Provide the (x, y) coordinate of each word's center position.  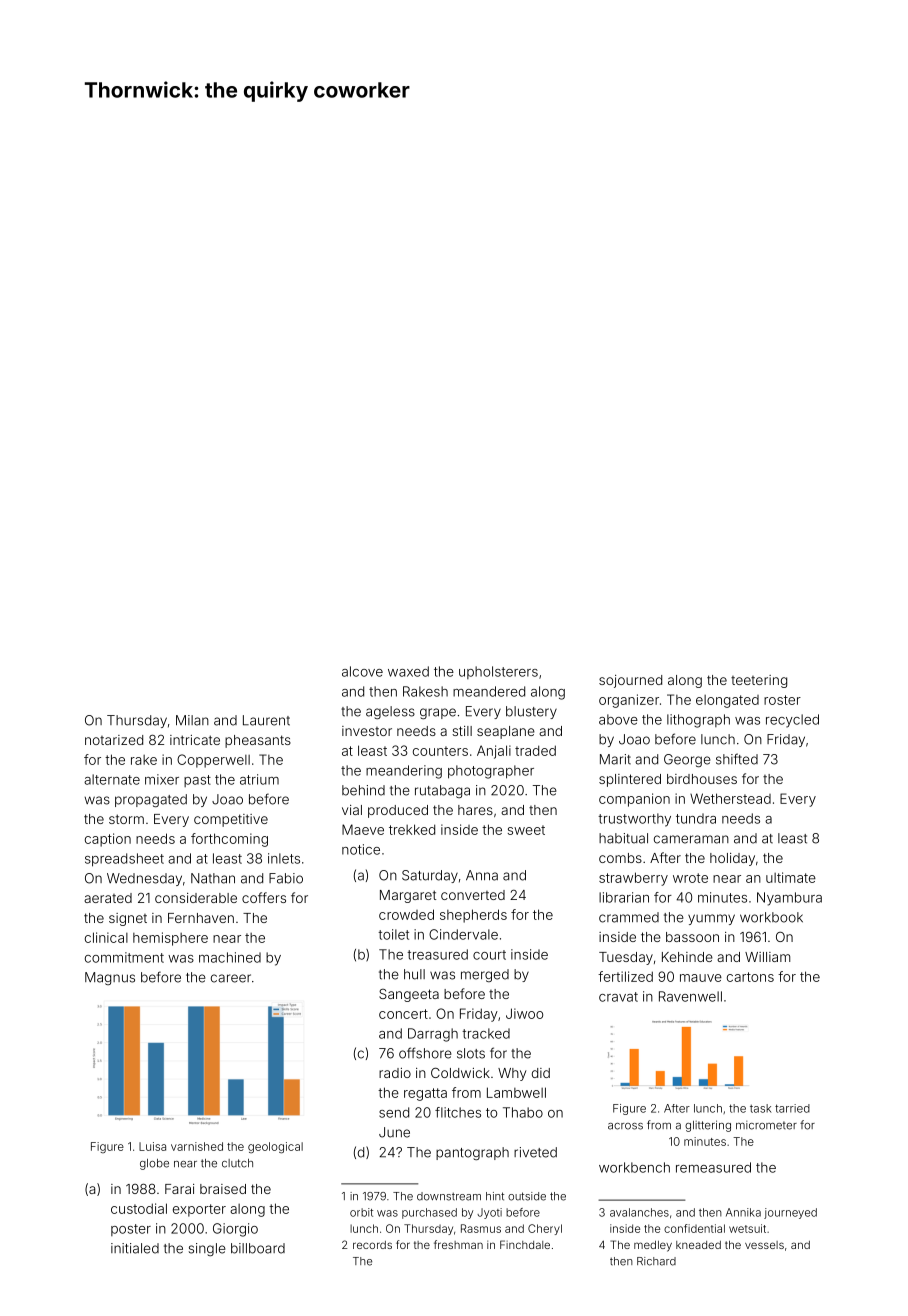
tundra (696, 818)
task (760, 1108)
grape (438, 713)
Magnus (110, 978)
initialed (135, 1248)
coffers (264, 897)
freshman (458, 1244)
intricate (195, 740)
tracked (486, 1033)
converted (473, 895)
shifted (737, 759)
